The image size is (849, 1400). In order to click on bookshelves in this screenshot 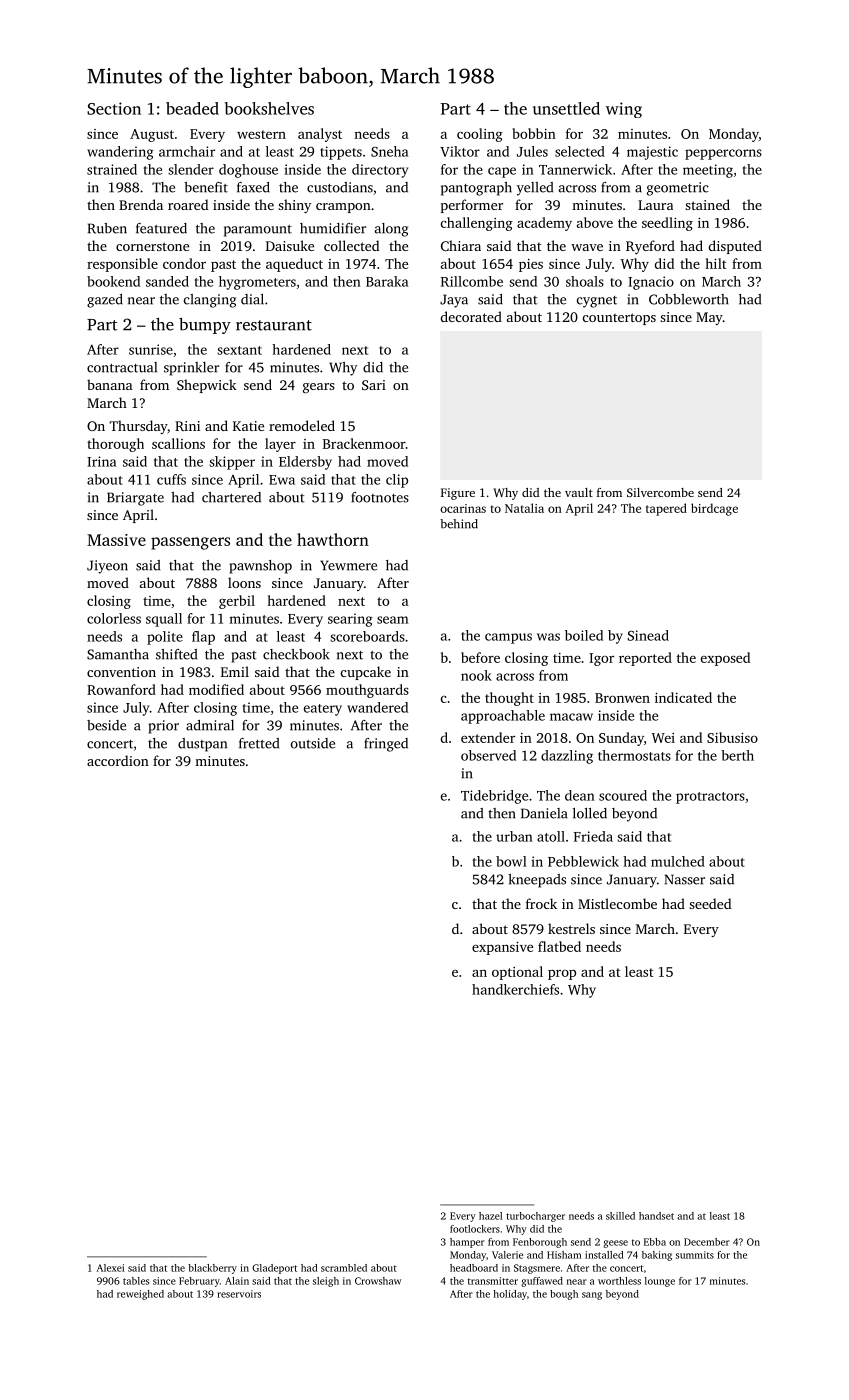, I will do `click(269, 108)`.
